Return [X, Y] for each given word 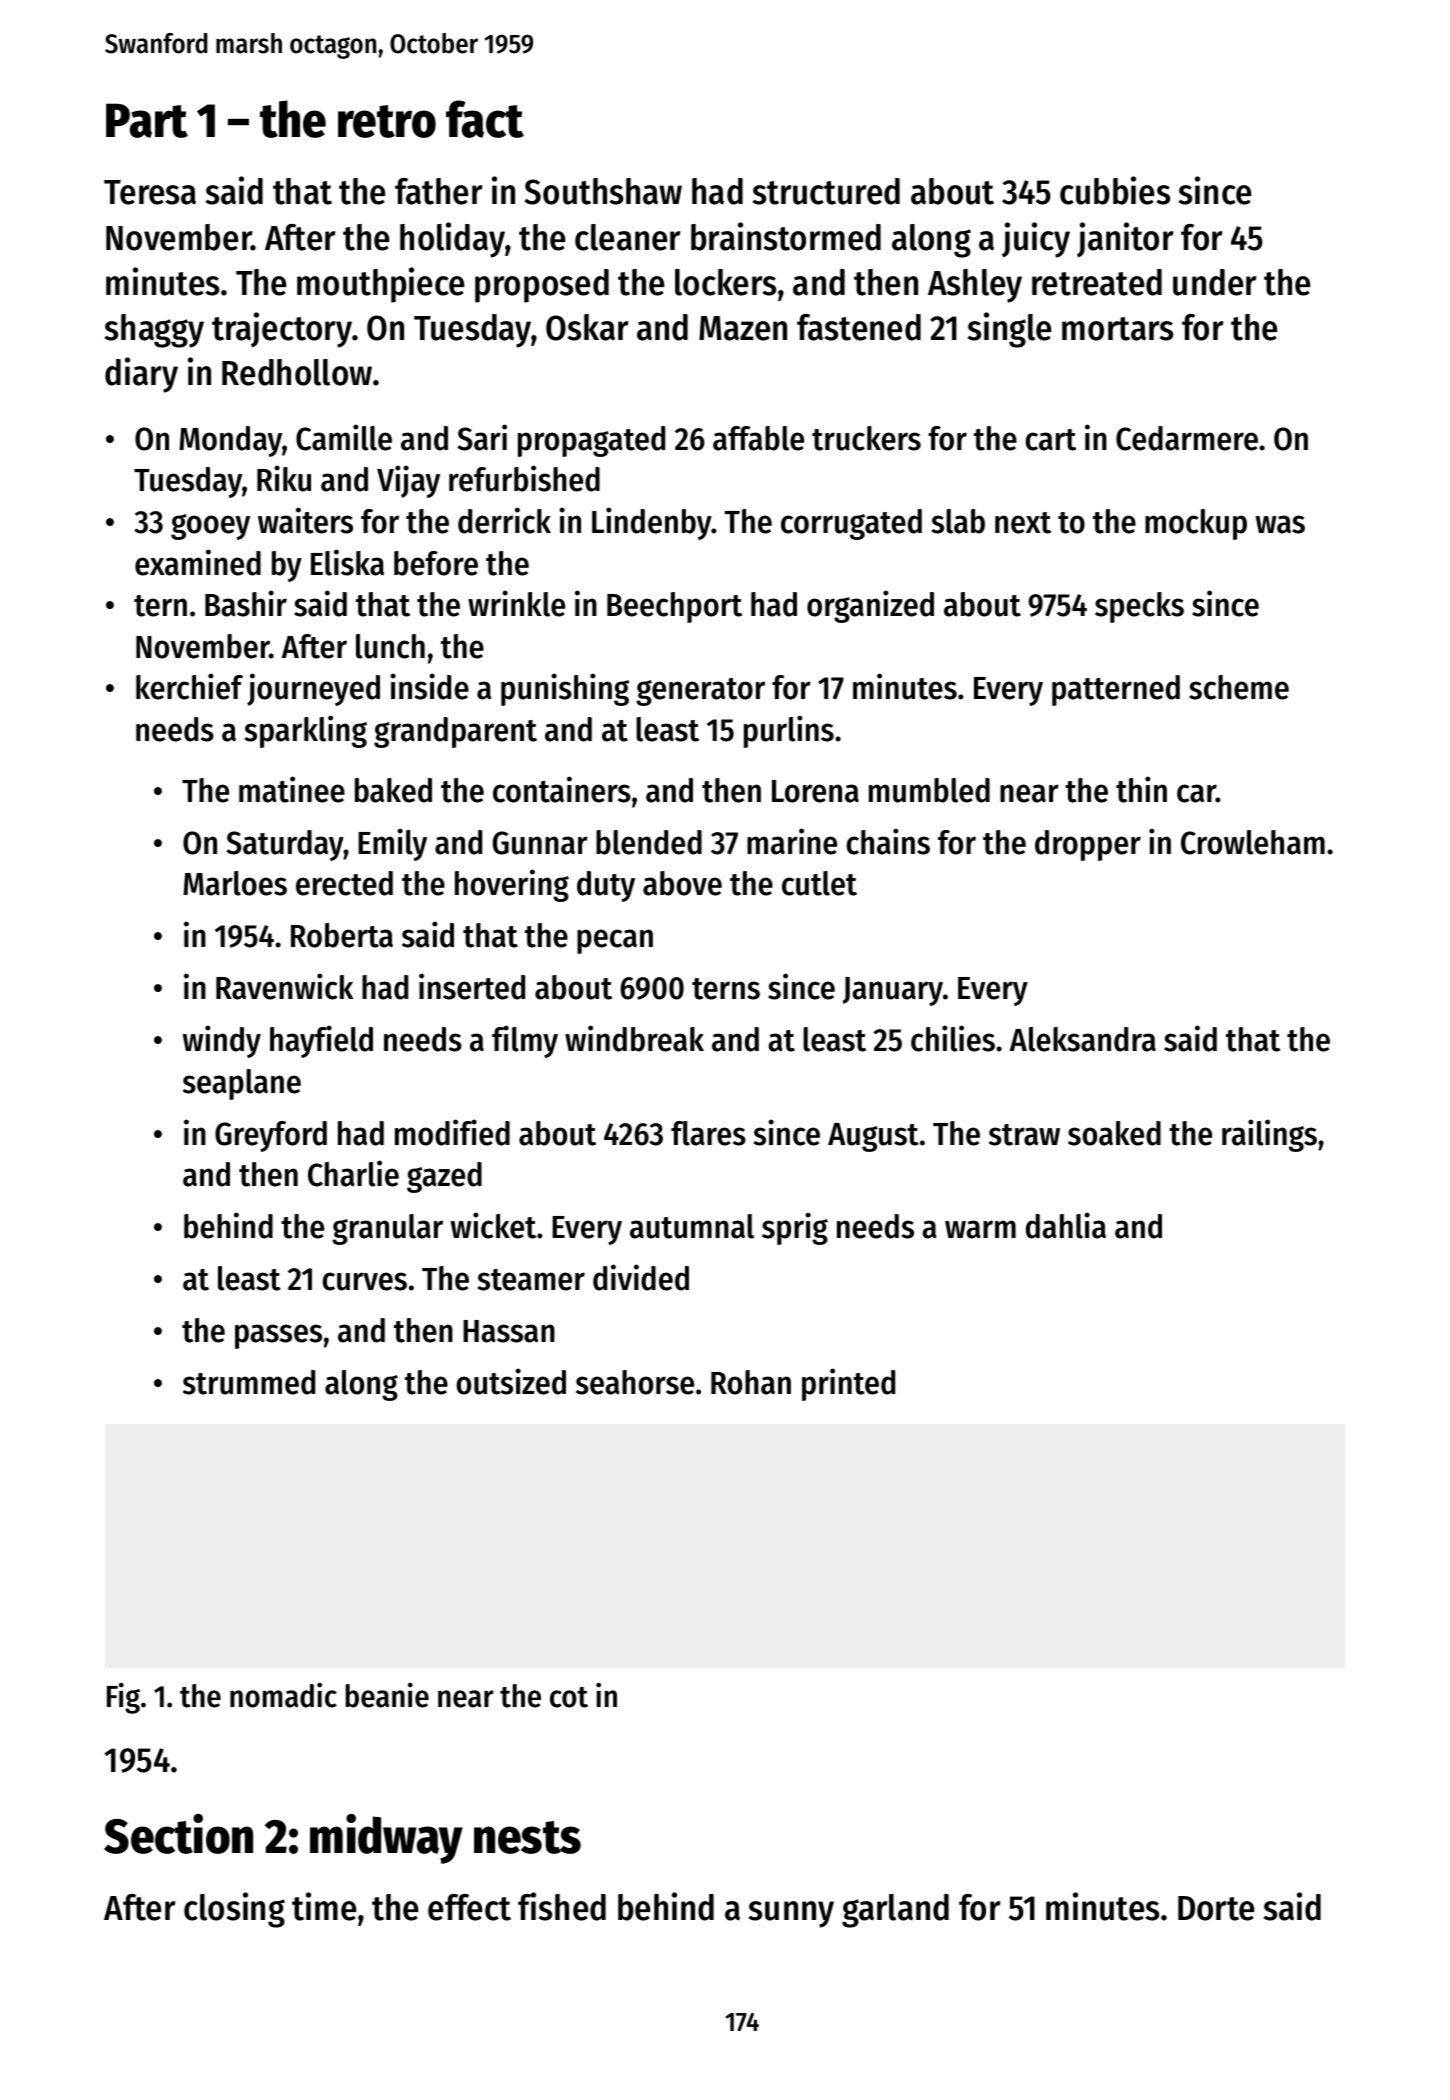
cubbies [1115, 190]
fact [485, 119]
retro [387, 121]
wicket [493, 1225]
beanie [387, 1695]
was [1280, 524]
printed [848, 1384]
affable [758, 438]
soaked [1114, 1133]
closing [234, 1910]
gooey [210, 527]
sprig [795, 1228]
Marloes [235, 883]
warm [980, 1229]
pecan [615, 941]
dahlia [1066, 1225]
